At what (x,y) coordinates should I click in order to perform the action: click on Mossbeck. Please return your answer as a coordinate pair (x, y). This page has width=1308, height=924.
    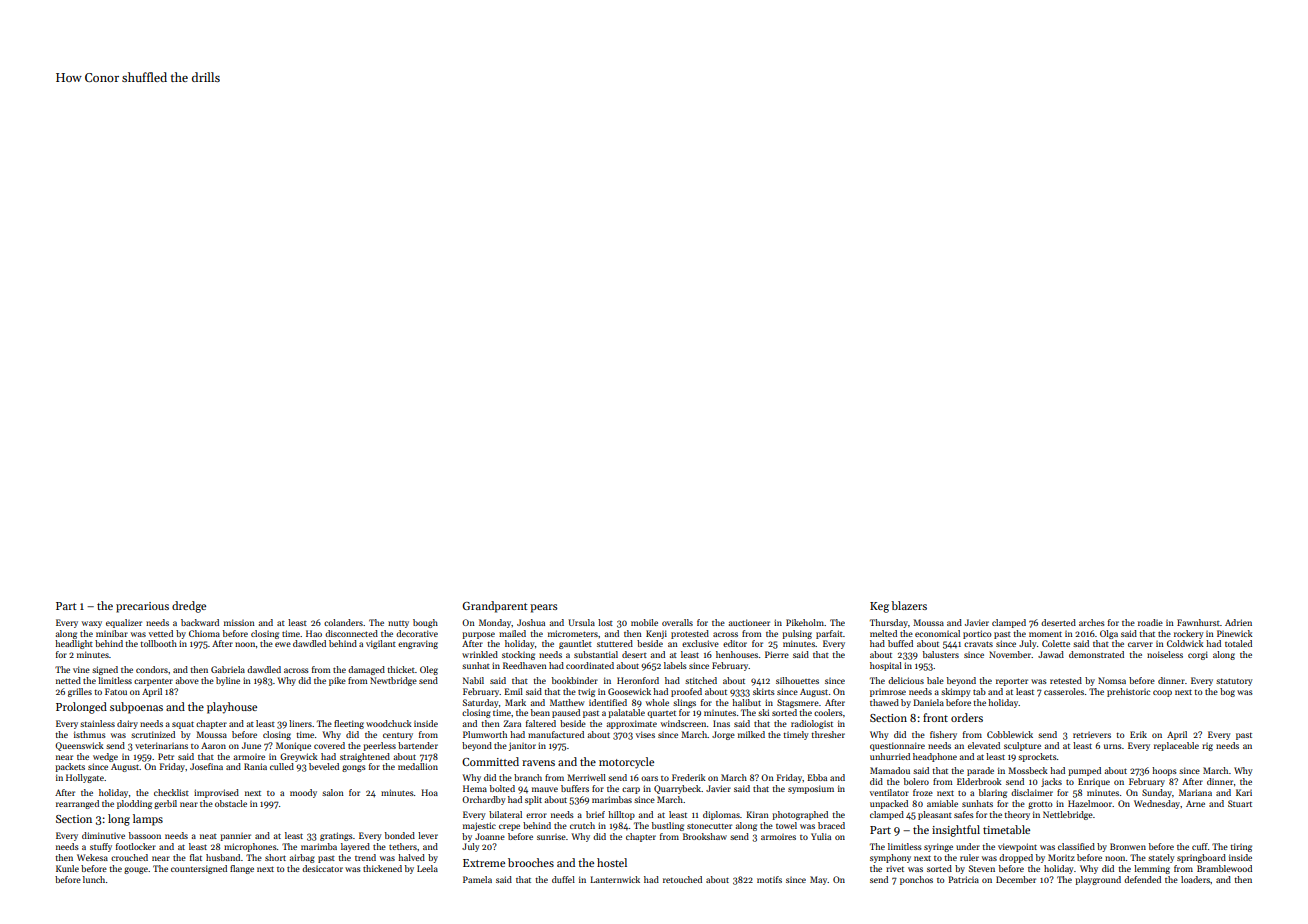
    Looking at the image, I should click on (1028, 770).
